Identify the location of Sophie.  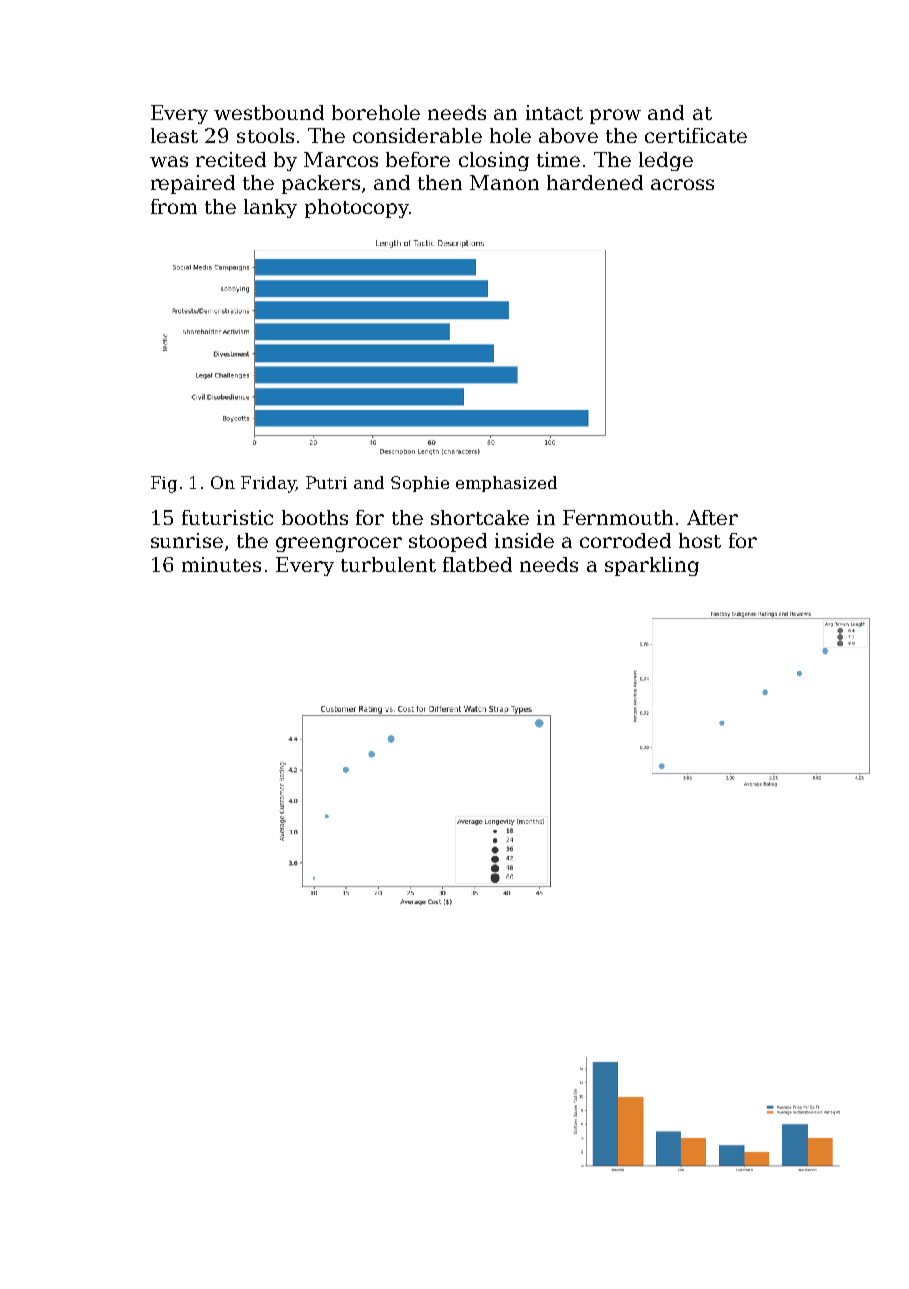
(420, 484).
